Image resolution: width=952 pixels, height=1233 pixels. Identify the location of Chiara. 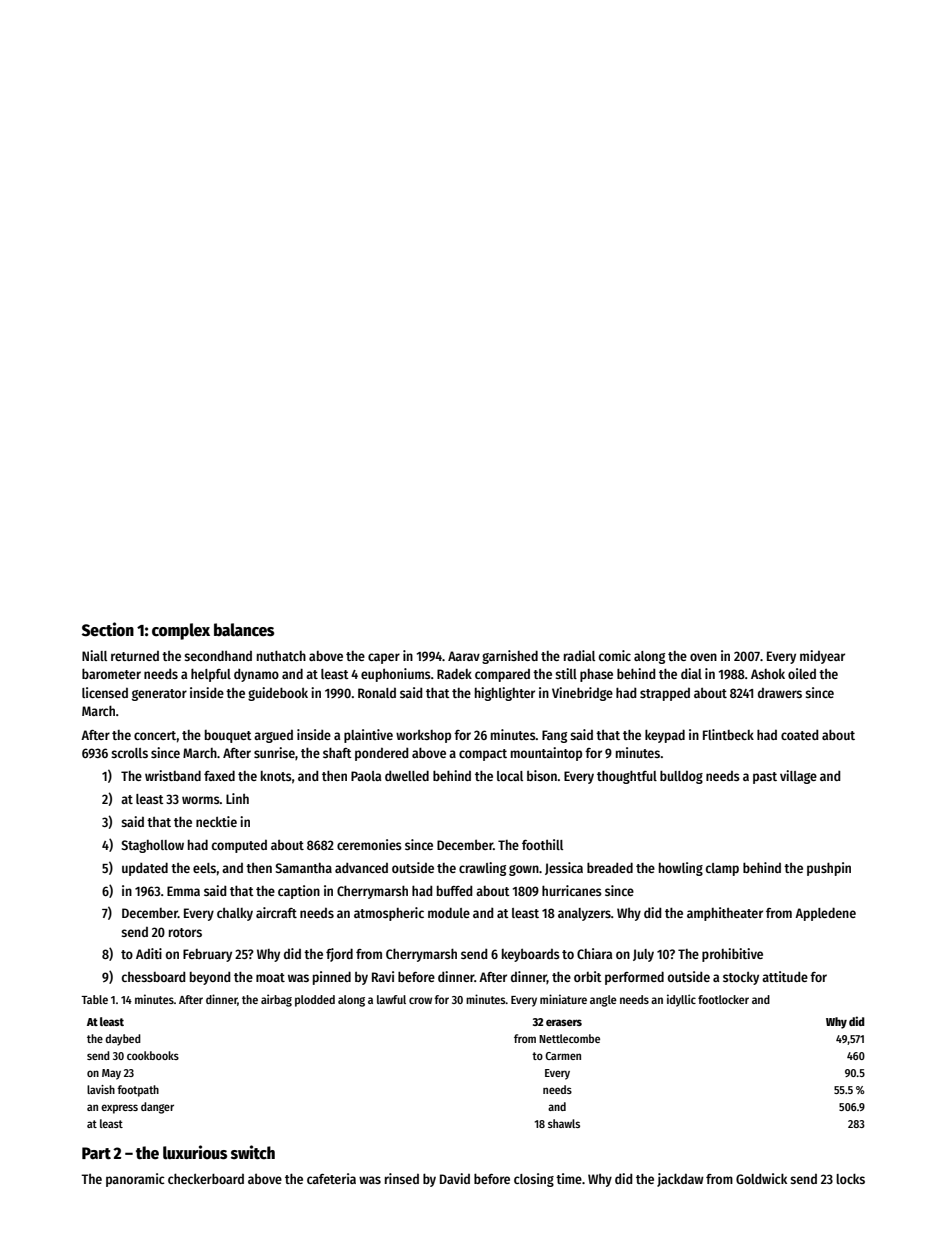
(594, 953).
